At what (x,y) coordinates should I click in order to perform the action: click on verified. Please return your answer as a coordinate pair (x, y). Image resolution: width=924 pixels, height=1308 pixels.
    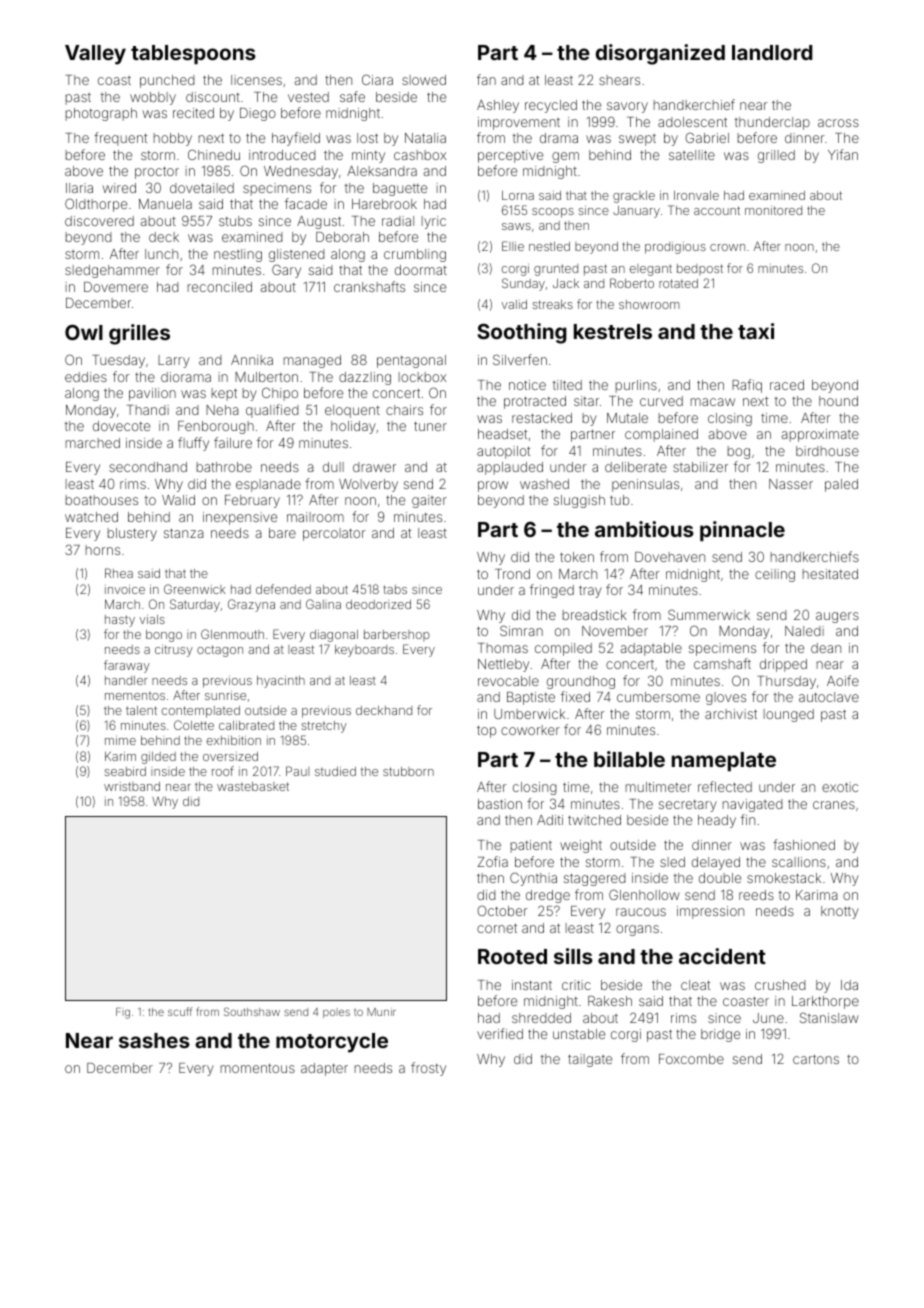
    Looking at the image, I should click on (500, 1033).
